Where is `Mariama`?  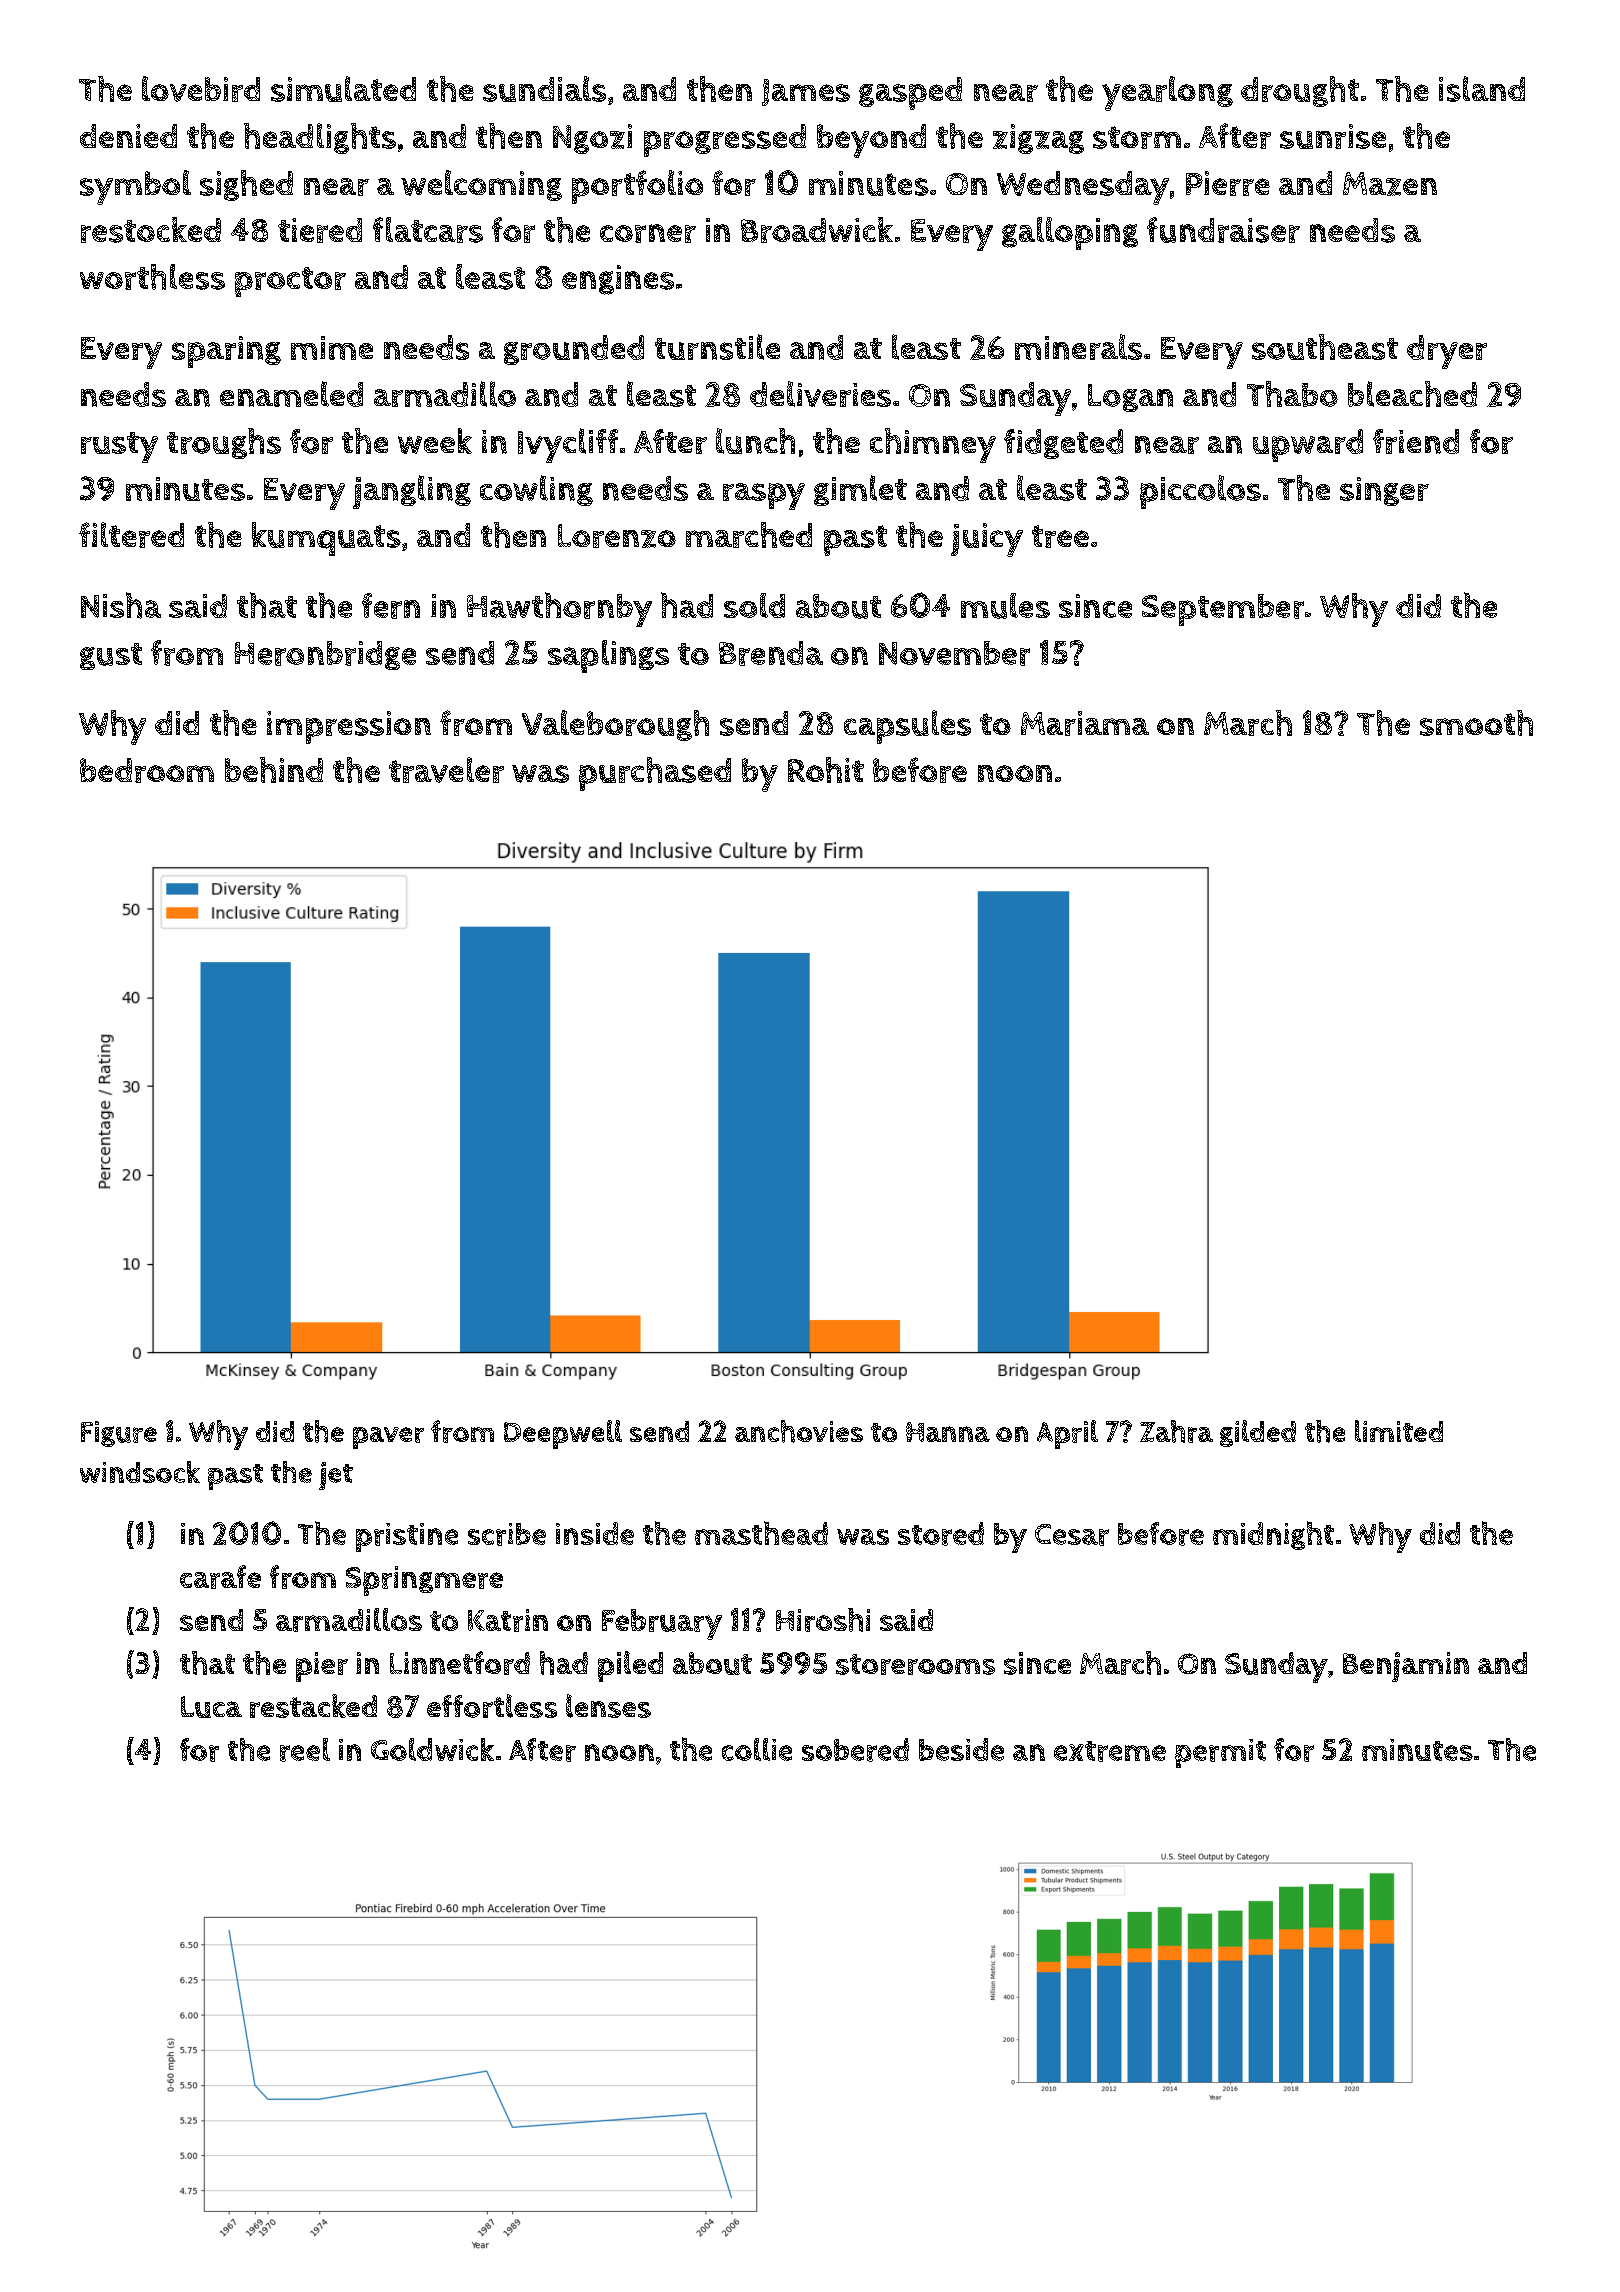
Mariama is located at coordinates (1085, 723).
